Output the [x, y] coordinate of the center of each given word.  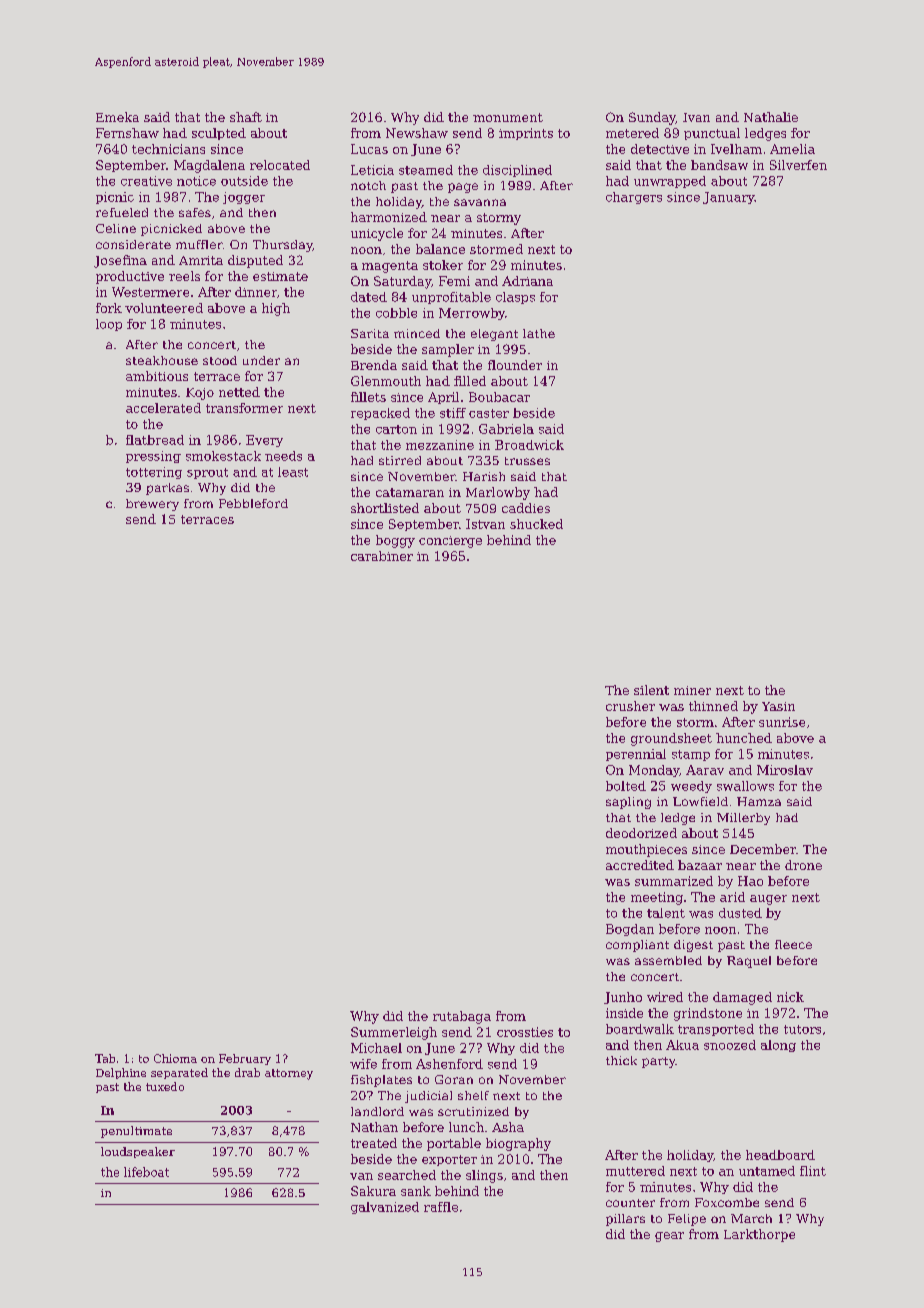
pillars [625, 1220]
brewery [152, 505]
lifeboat [146, 1172]
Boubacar [499, 397]
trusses [527, 461]
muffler [199, 244]
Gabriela [506, 429]
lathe [539, 333]
